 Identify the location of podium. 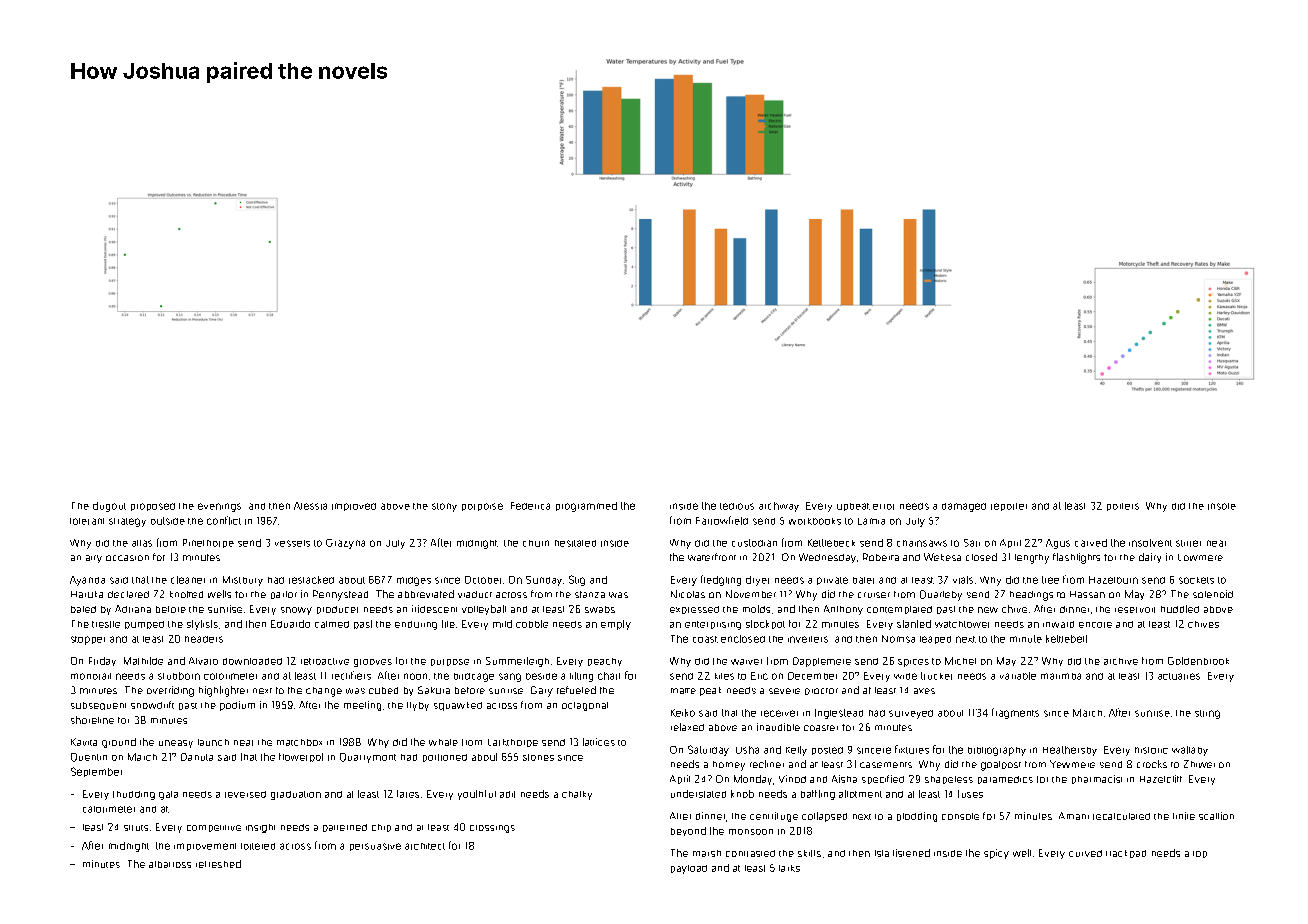
(237, 706).
